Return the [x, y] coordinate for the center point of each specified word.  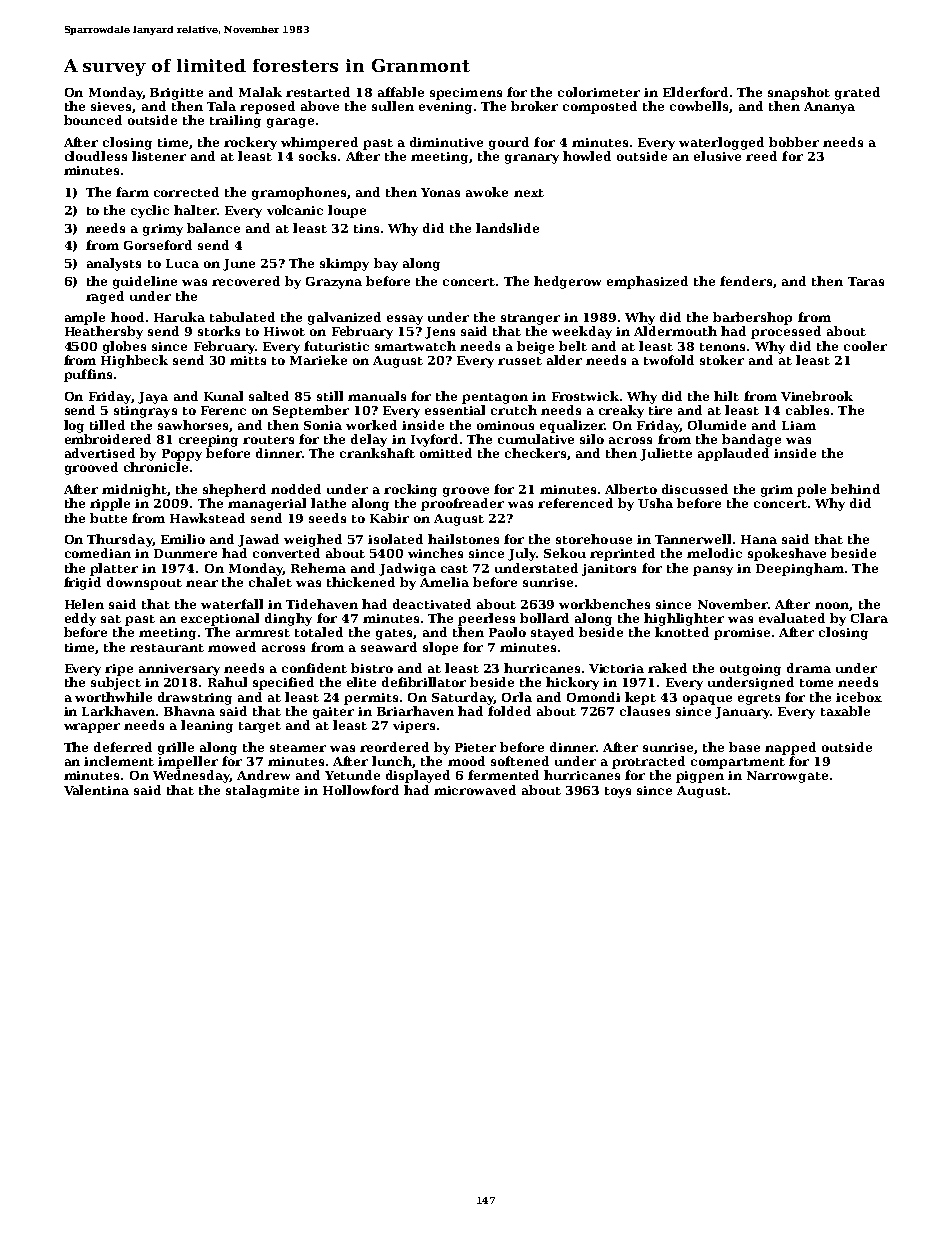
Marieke [318, 360]
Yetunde [352, 775]
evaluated [792, 618]
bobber [794, 142]
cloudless [96, 156]
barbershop [752, 318]
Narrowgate [787, 777]
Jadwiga [407, 569]
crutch [514, 410]
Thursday [119, 540]
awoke [487, 192]
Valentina [96, 790]
